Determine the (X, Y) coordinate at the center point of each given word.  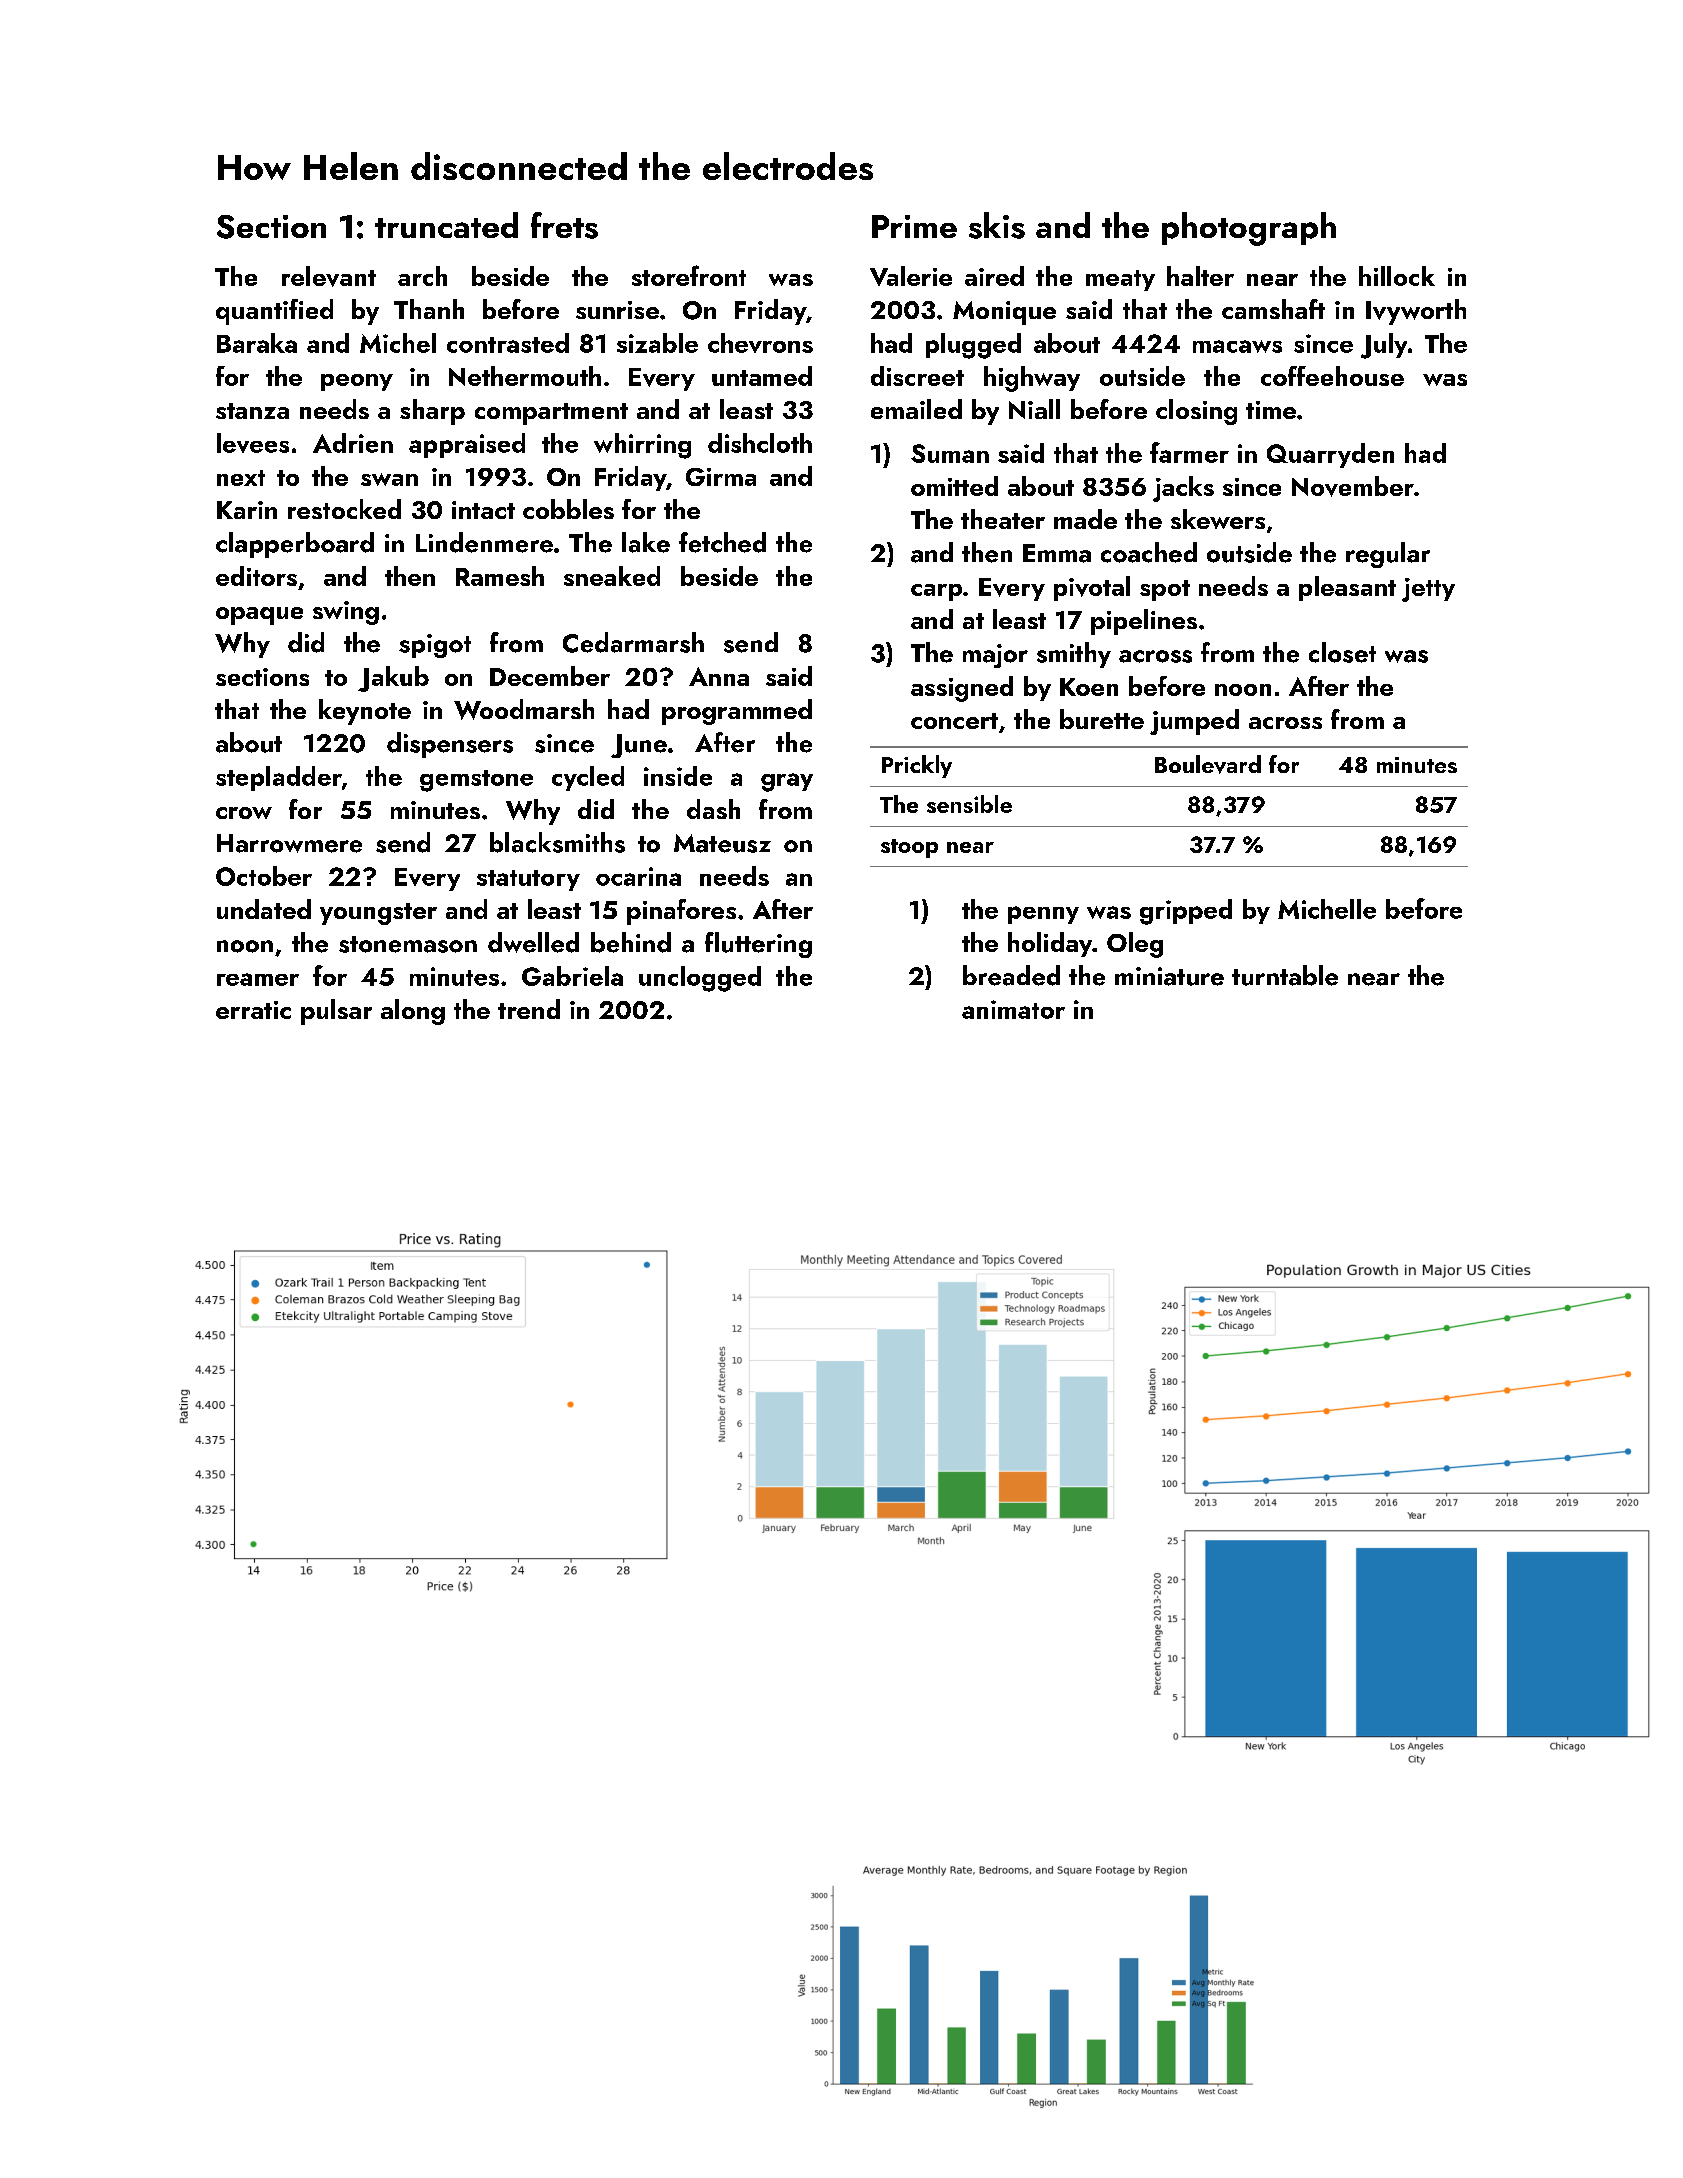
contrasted (508, 343)
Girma (721, 477)
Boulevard (1208, 764)
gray (787, 782)
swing (346, 613)
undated (264, 909)
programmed (737, 712)
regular (1388, 555)
